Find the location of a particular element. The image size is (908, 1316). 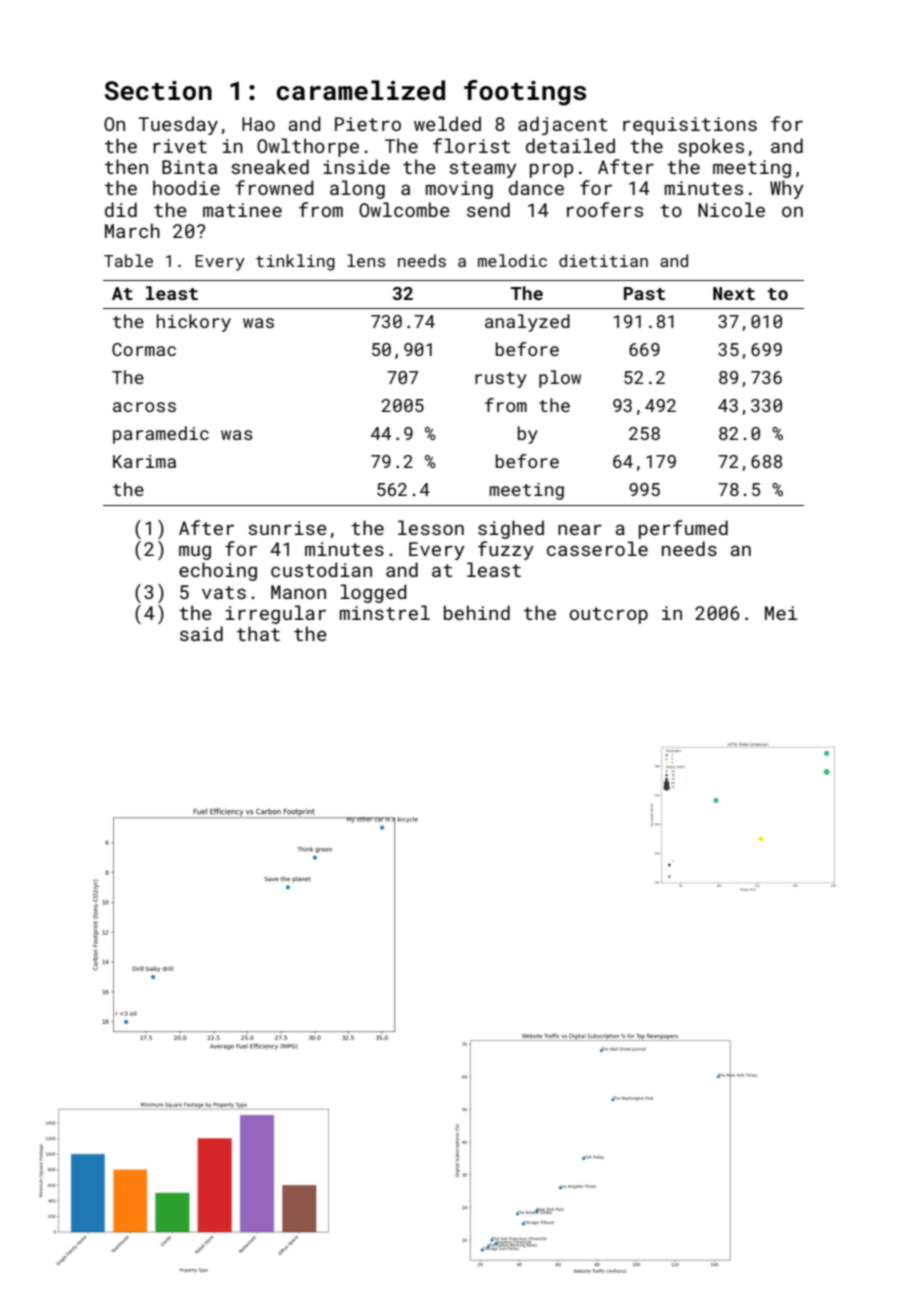

paramedic is located at coordinates (161, 435).
